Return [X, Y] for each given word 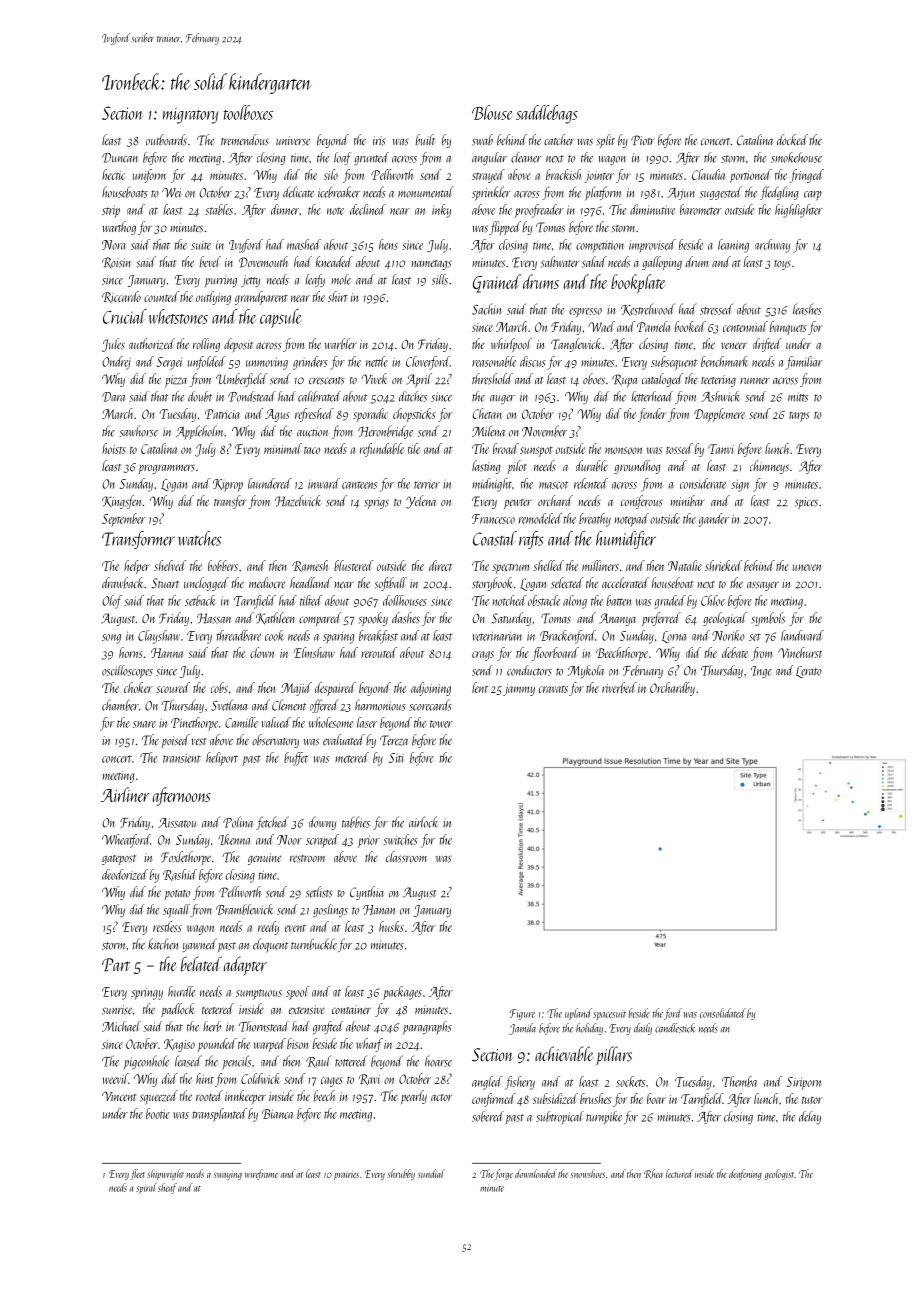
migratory [190, 115]
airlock [423, 822]
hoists [114, 448]
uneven [807, 567]
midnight [492, 485]
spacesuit [609, 1015]
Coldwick [261, 1078]
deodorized [125, 874]
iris [379, 141]
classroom [406, 857]
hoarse [438, 1061]
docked [792, 139]
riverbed [619, 687]
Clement [289, 705]
